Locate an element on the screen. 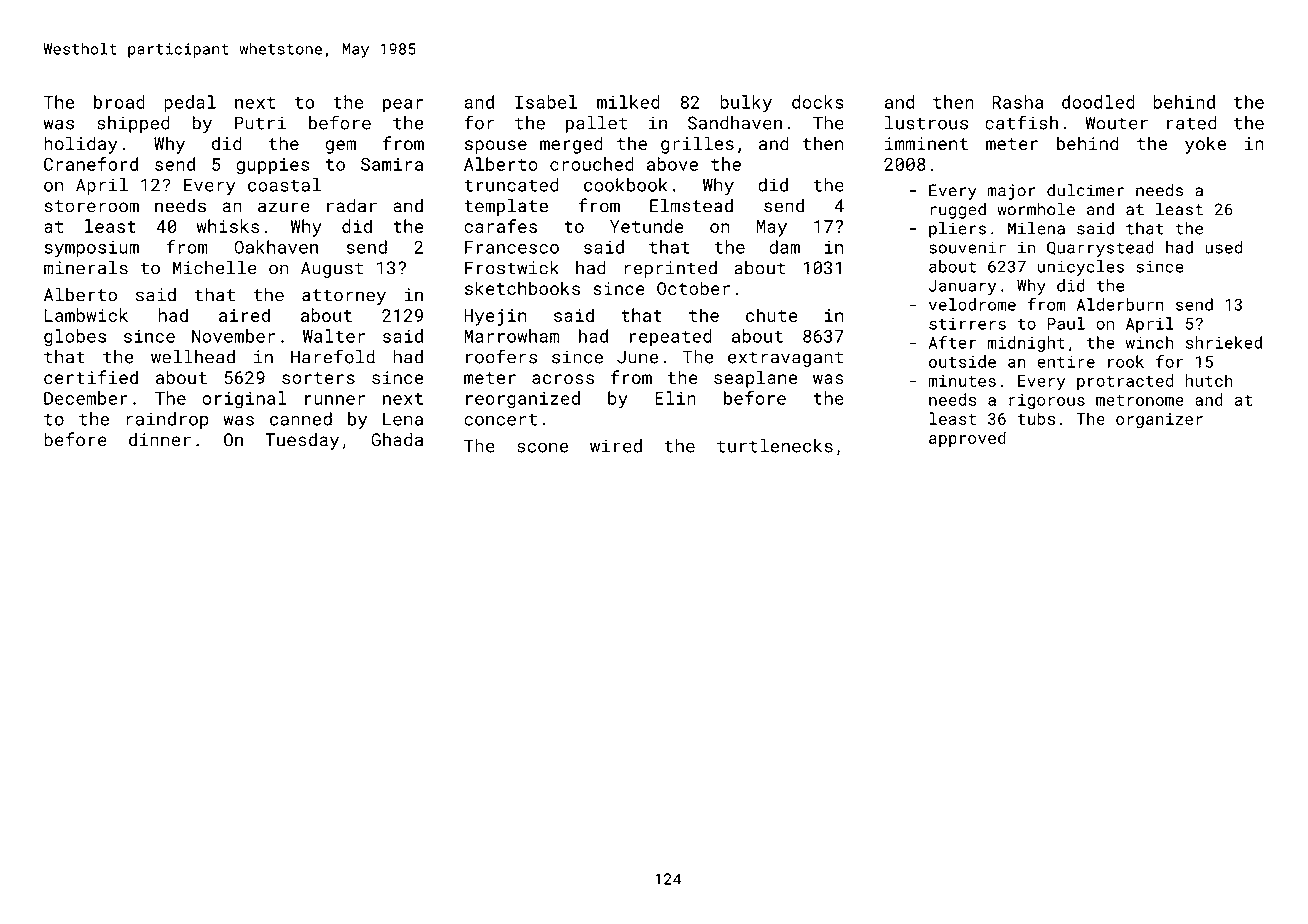  globes is located at coordinates (75, 338).
